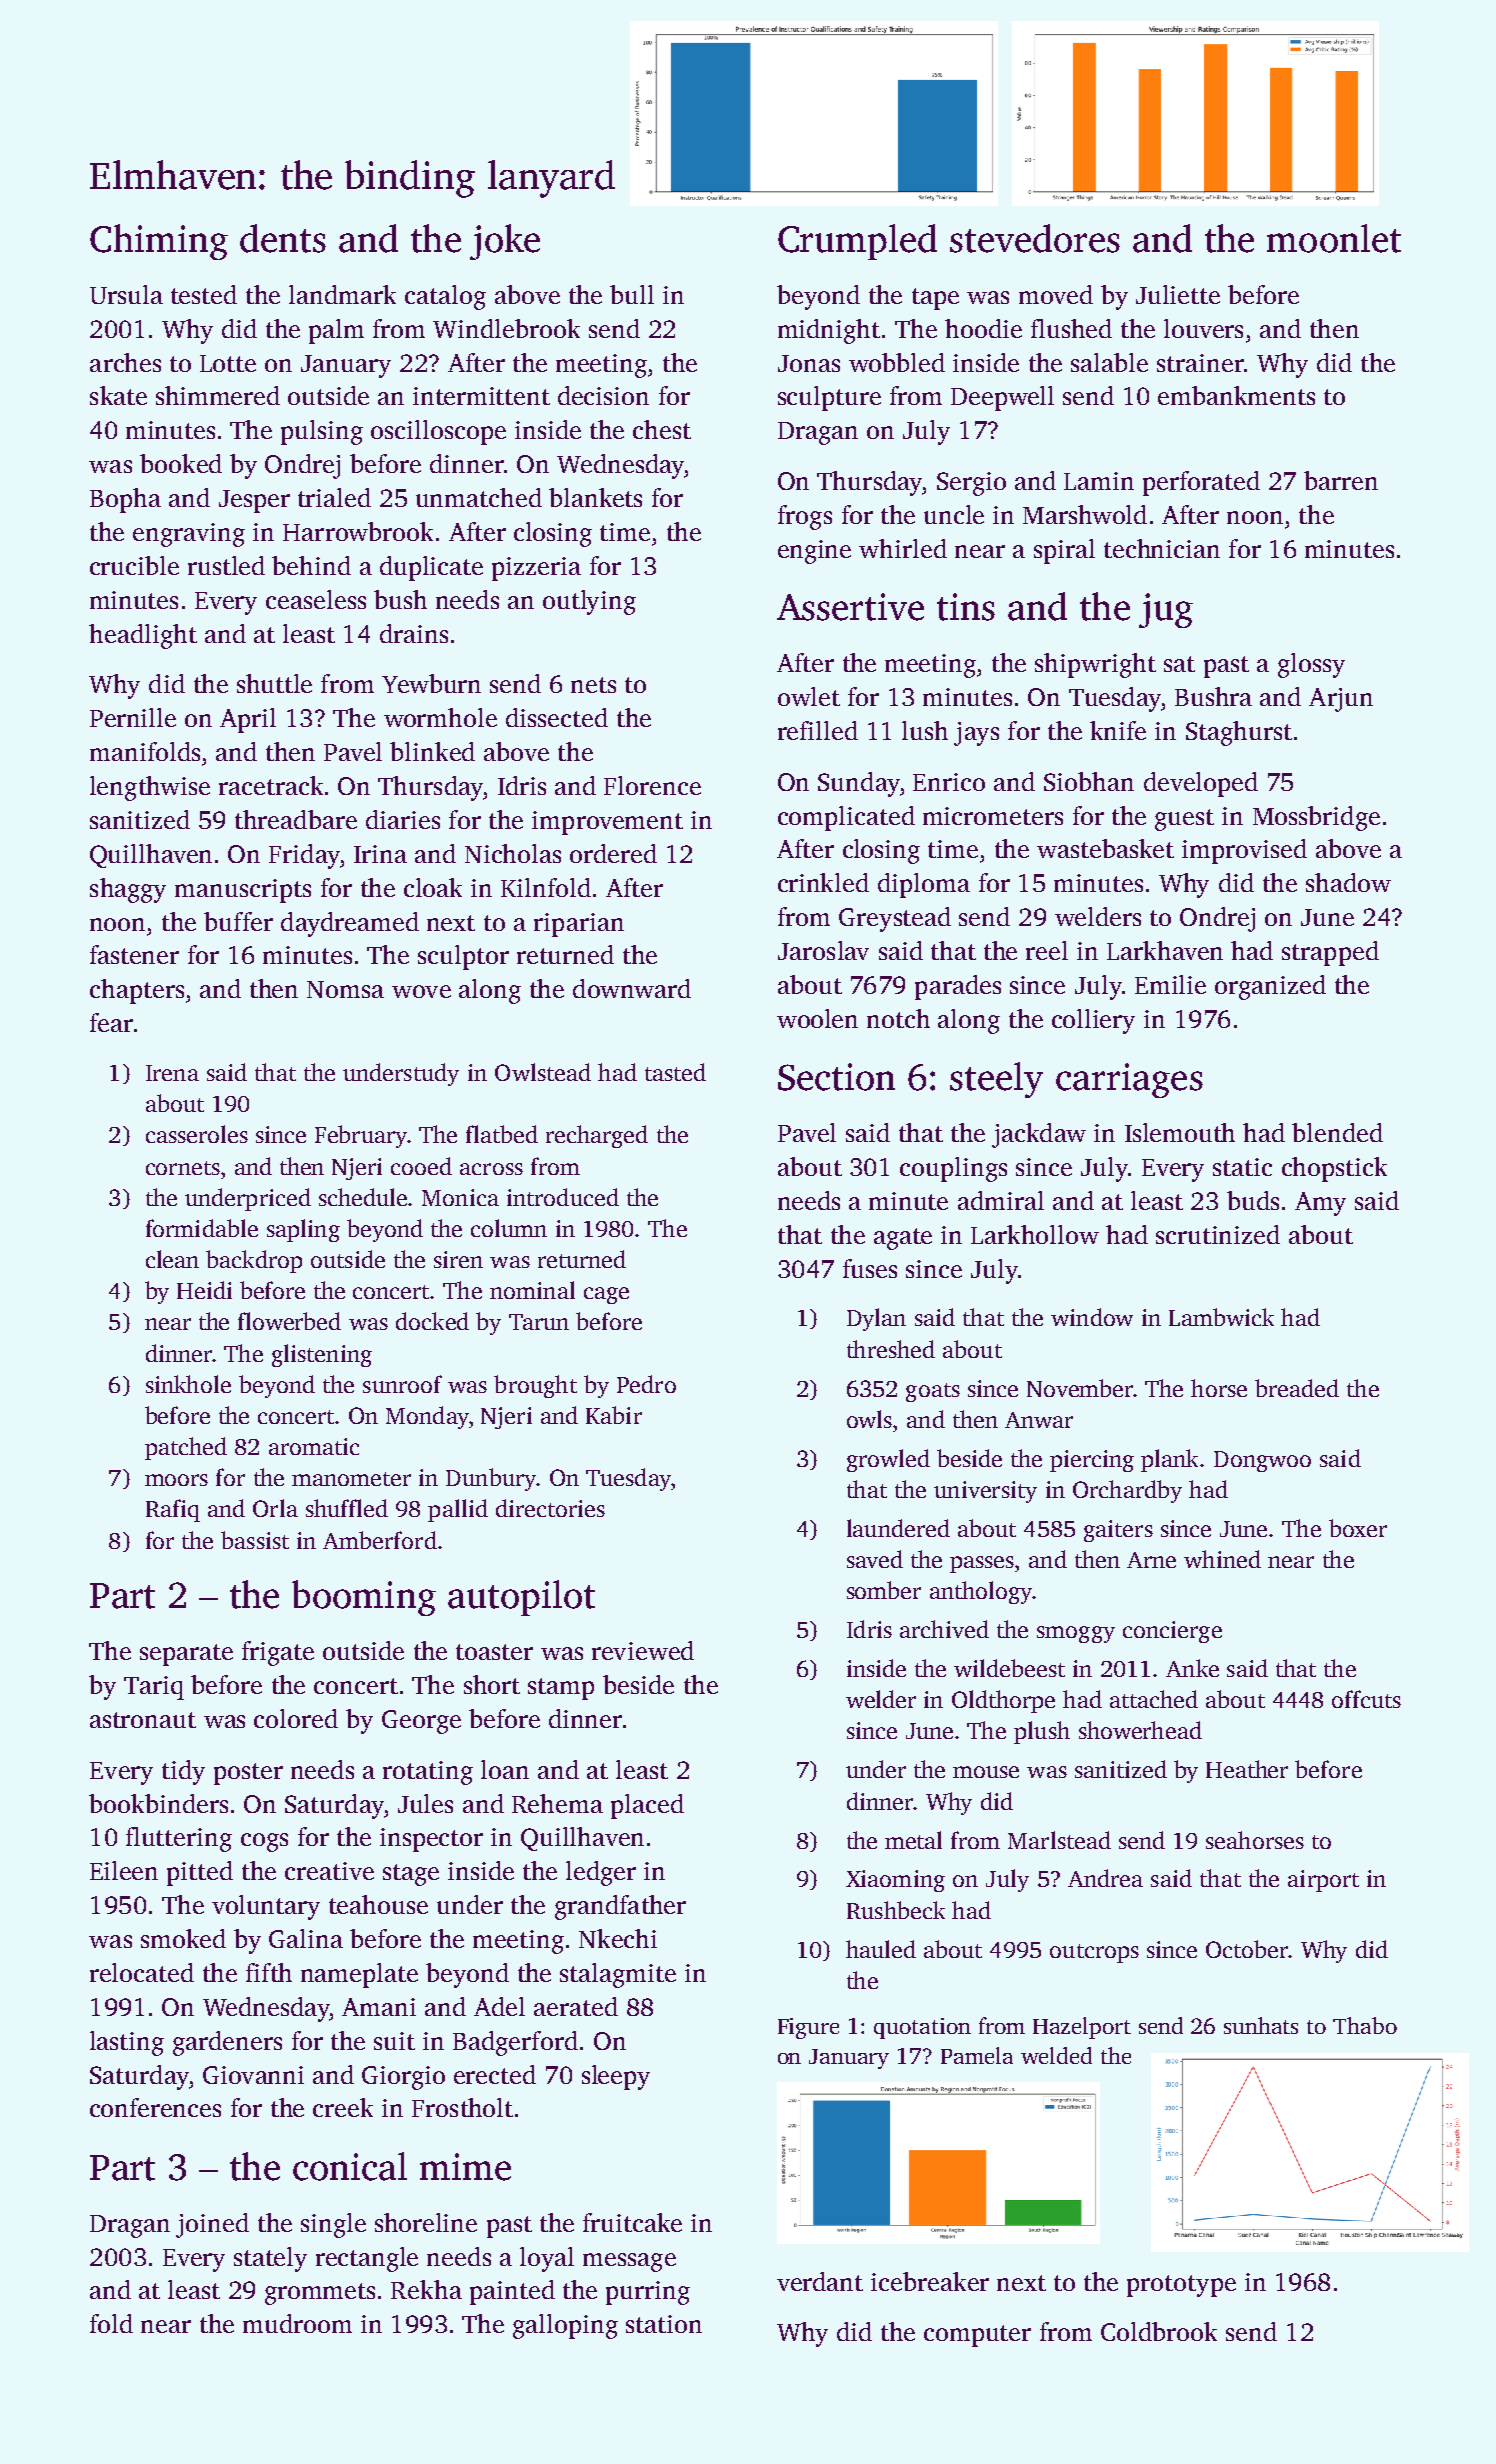 The image size is (1496, 2464). Describe the element at coordinates (283, 238) in the image. I see `dents` at that location.
